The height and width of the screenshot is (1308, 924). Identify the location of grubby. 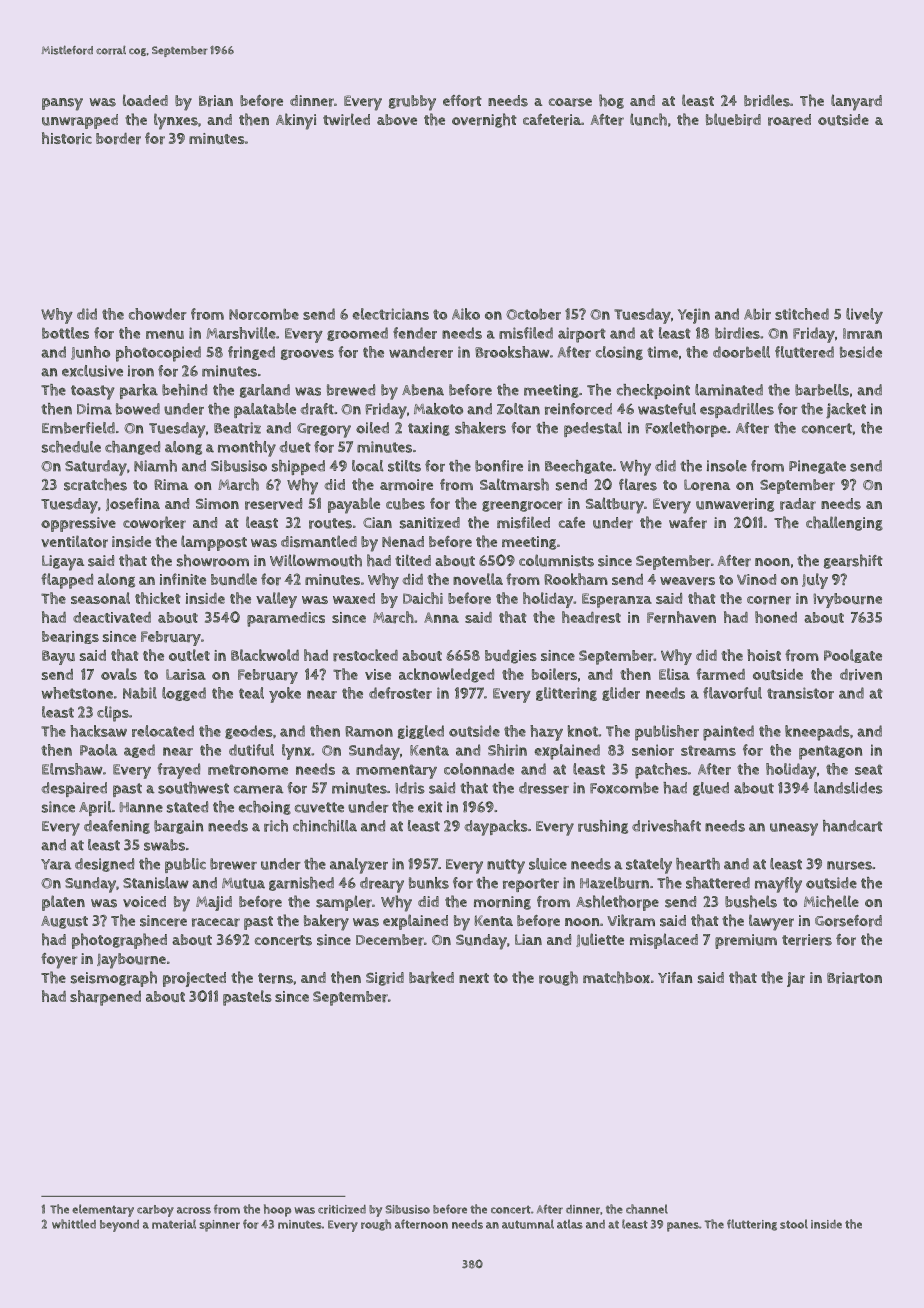
(412, 103).
